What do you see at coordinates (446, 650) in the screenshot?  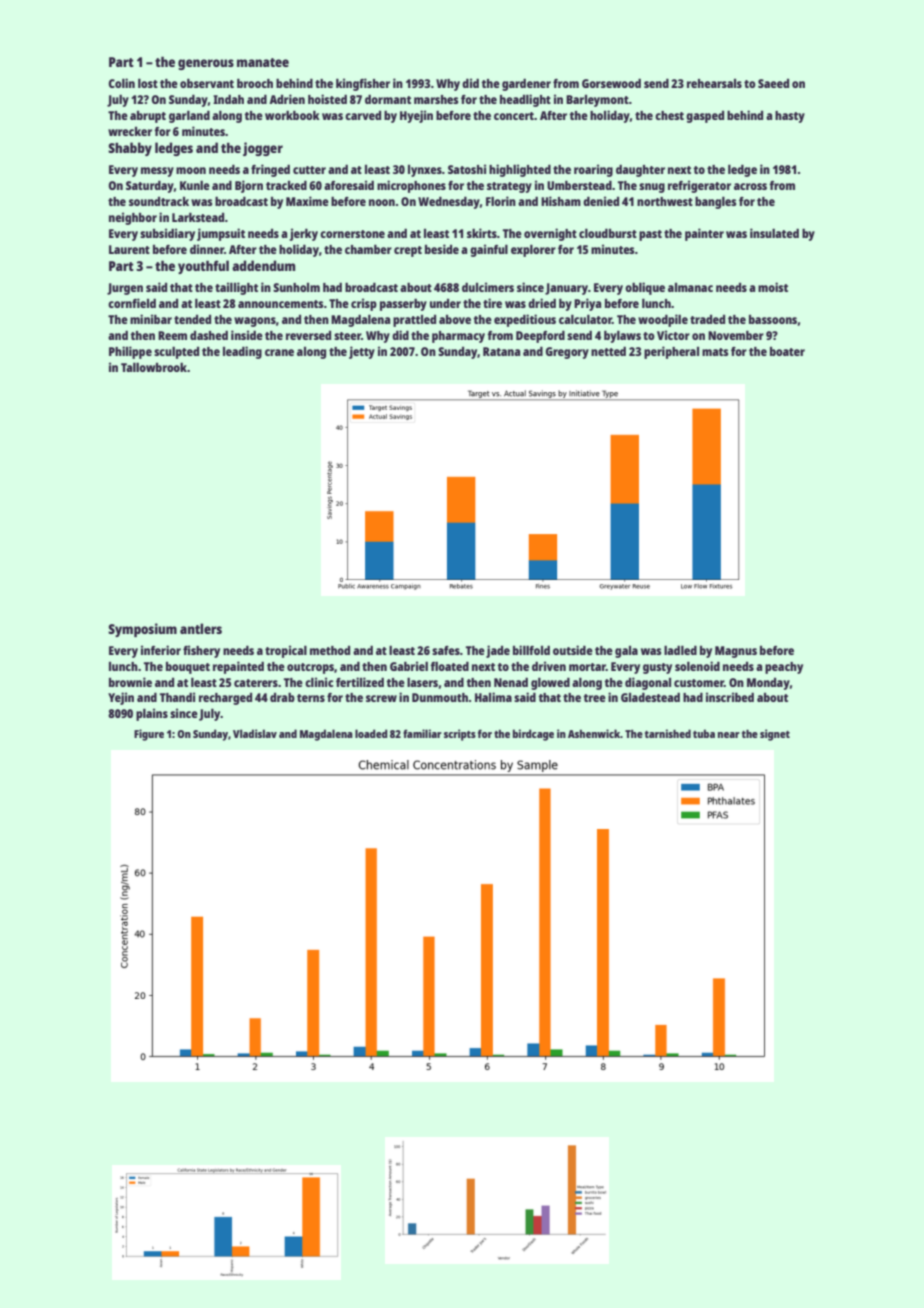 I see `safes` at bounding box center [446, 650].
